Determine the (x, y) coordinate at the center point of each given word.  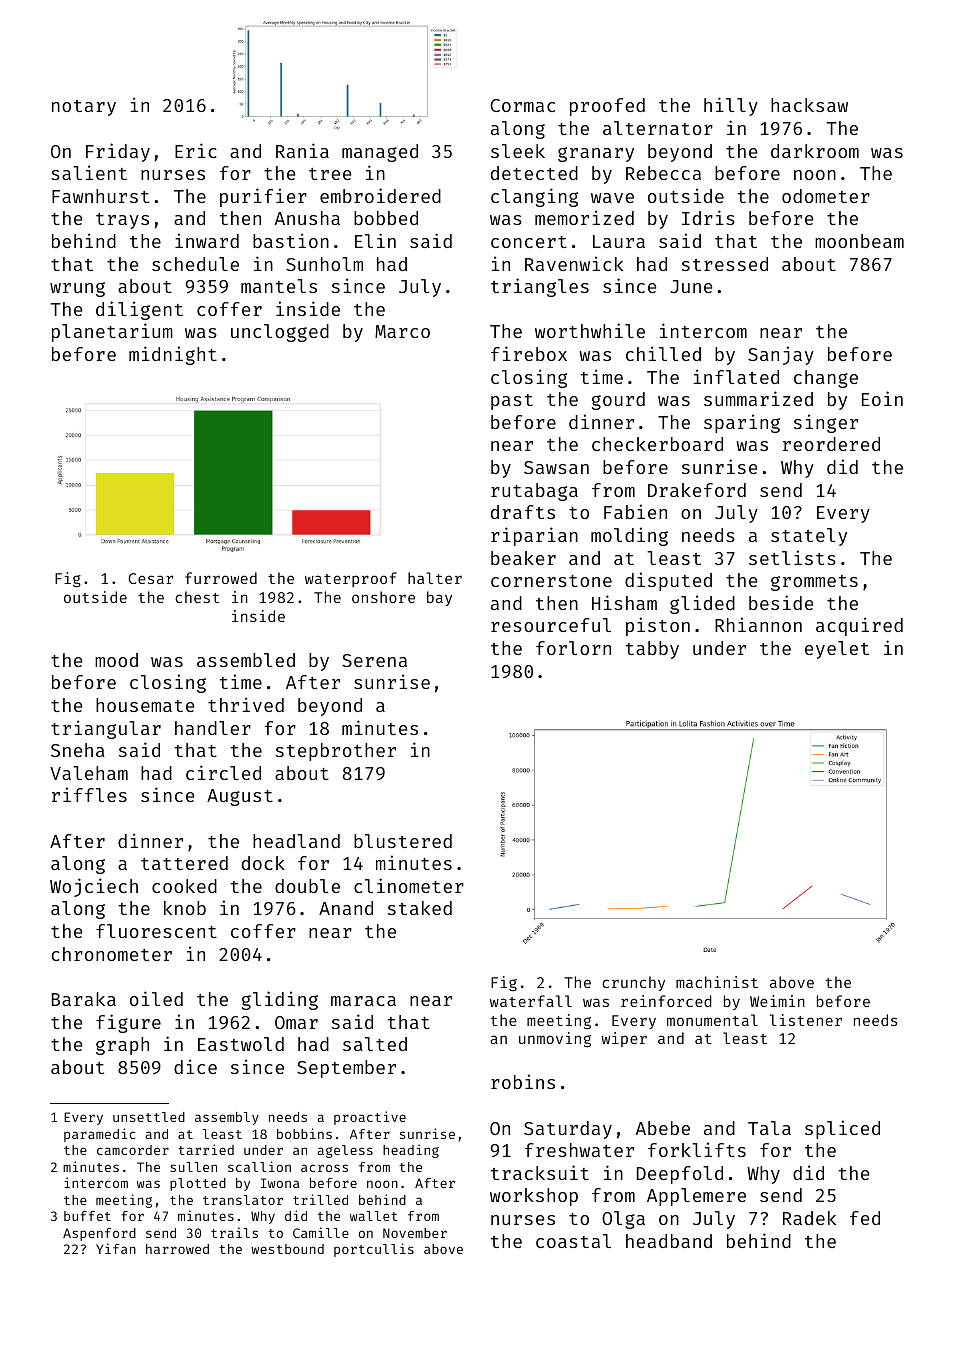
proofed (607, 107)
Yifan (116, 1248)
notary (84, 108)
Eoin (882, 398)
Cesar (151, 578)
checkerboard (657, 444)
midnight (173, 355)
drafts (523, 512)
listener (806, 1020)
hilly (731, 106)
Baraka (84, 999)
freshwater (579, 1150)
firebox (529, 353)
